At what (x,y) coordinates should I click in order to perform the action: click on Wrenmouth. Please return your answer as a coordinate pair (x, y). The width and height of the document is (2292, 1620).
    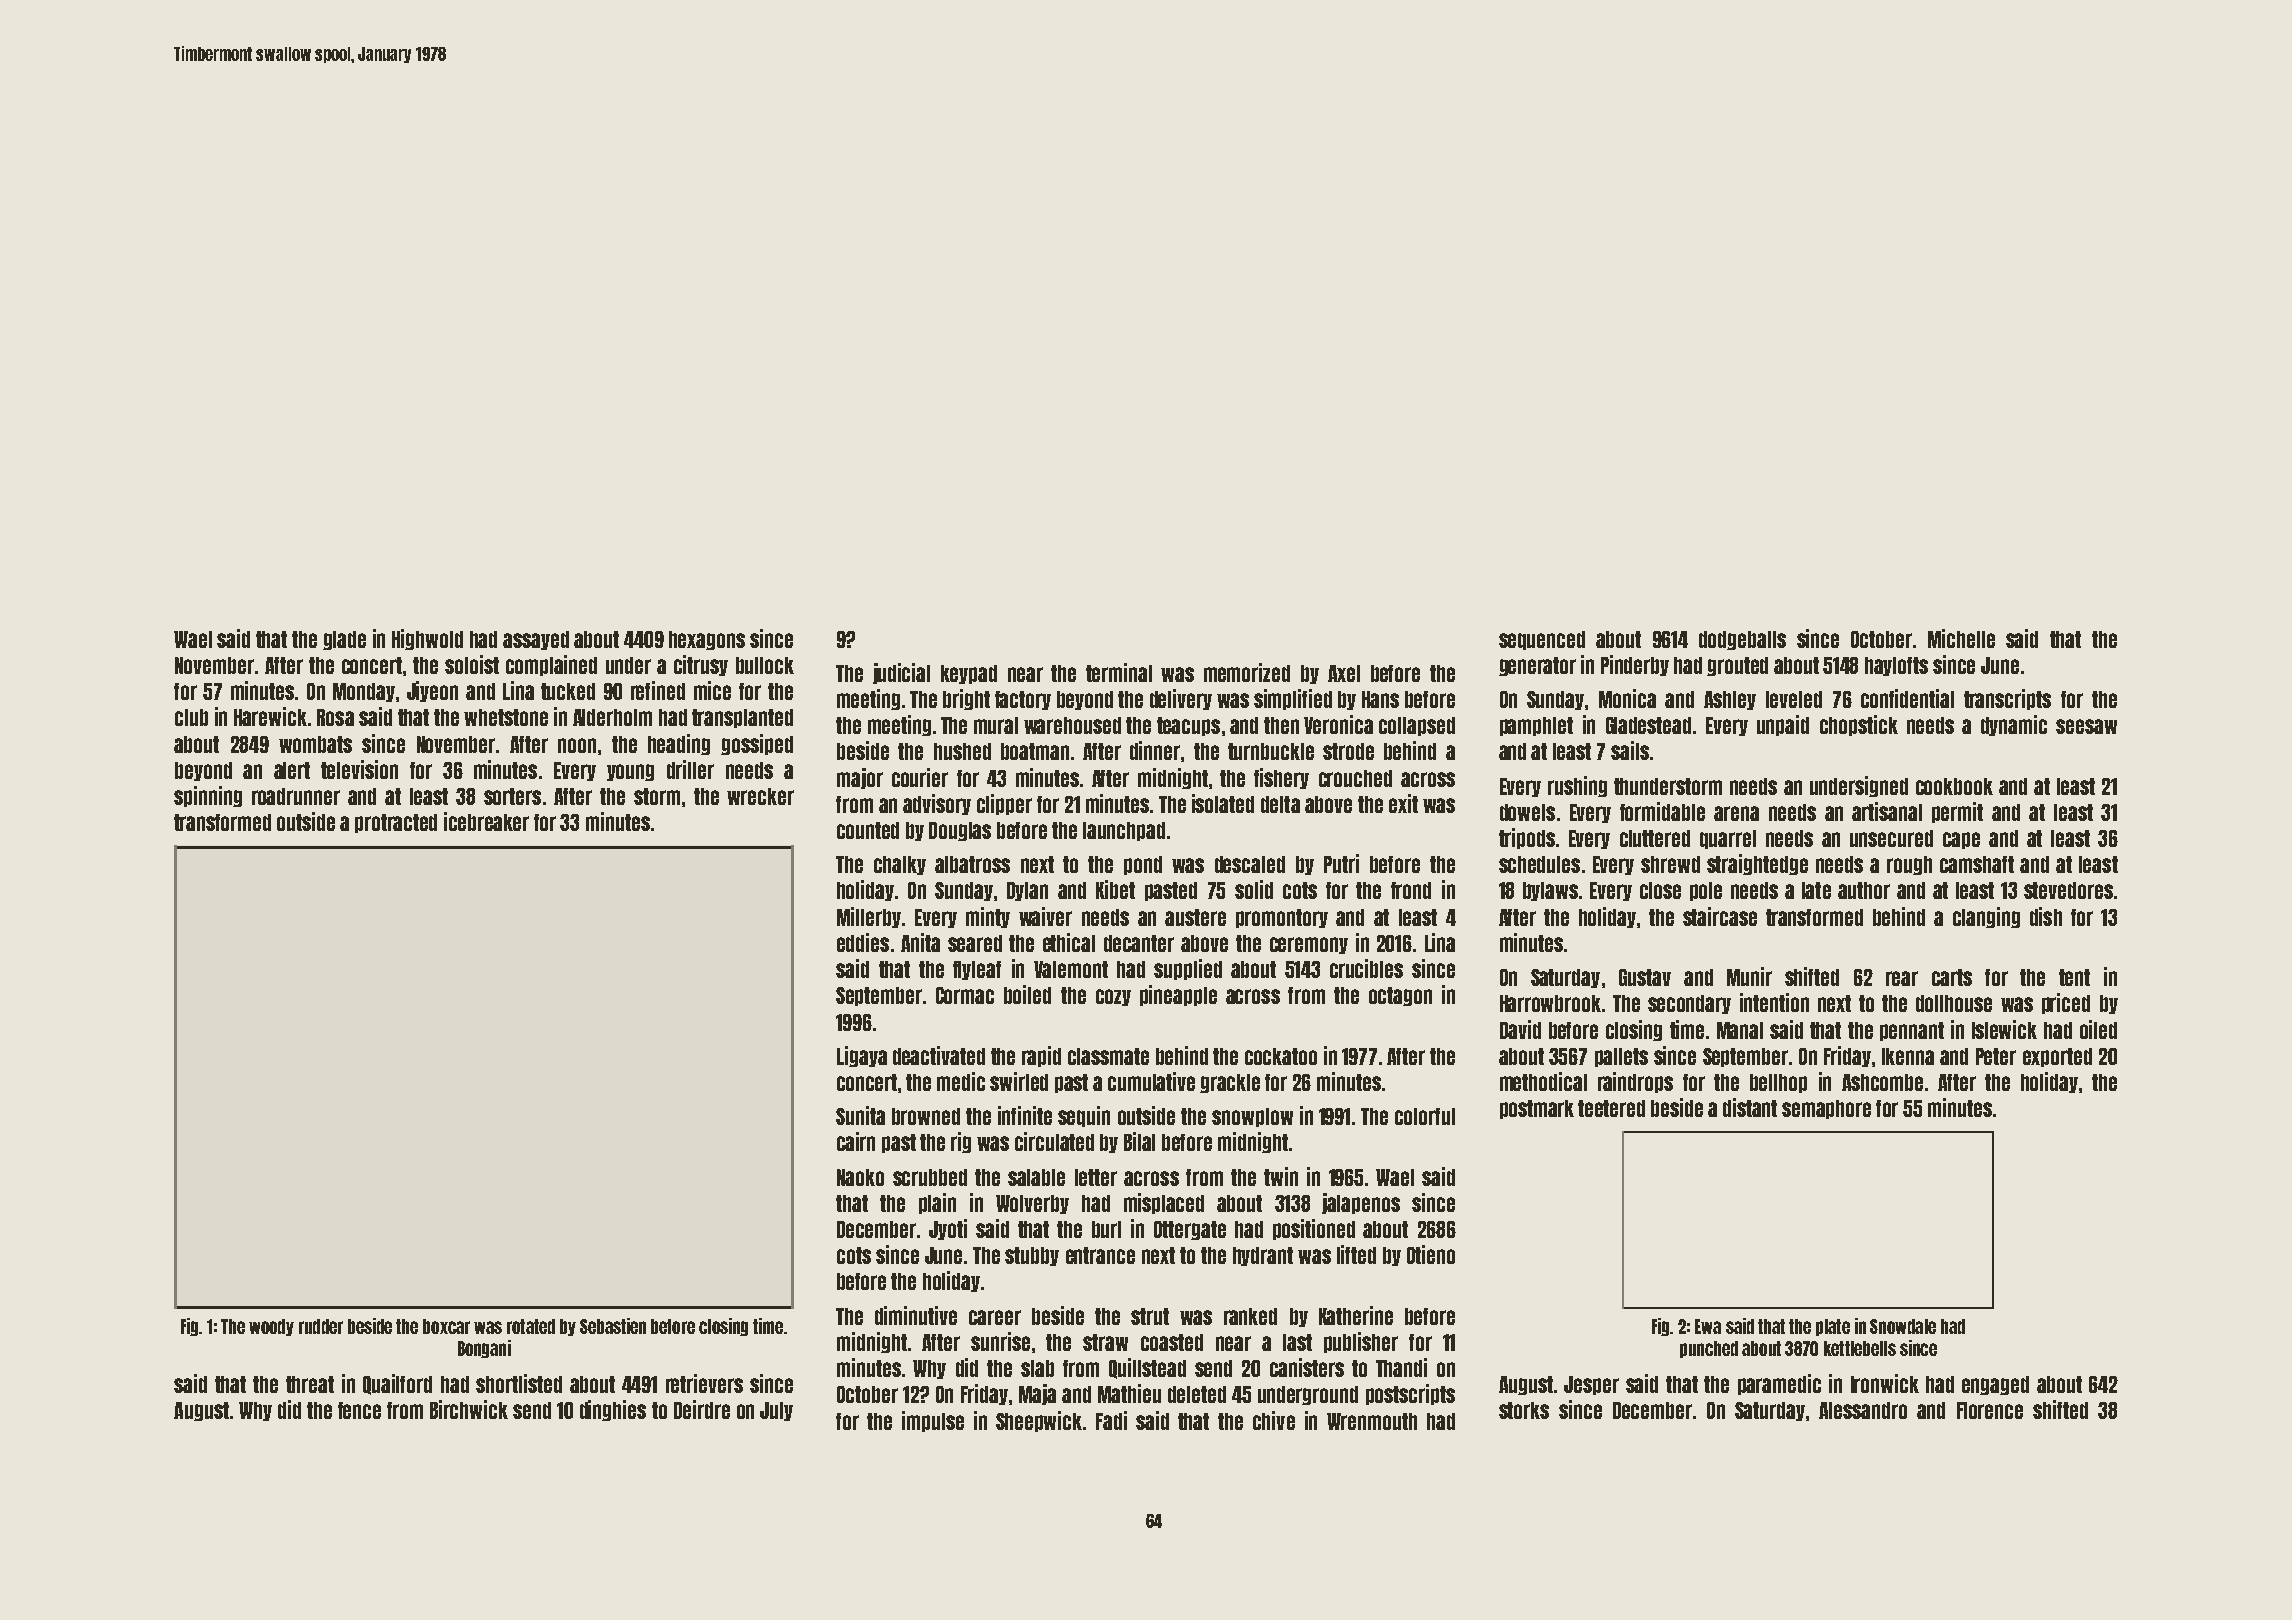
    Looking at the image, I should click on (1372, 1421).
